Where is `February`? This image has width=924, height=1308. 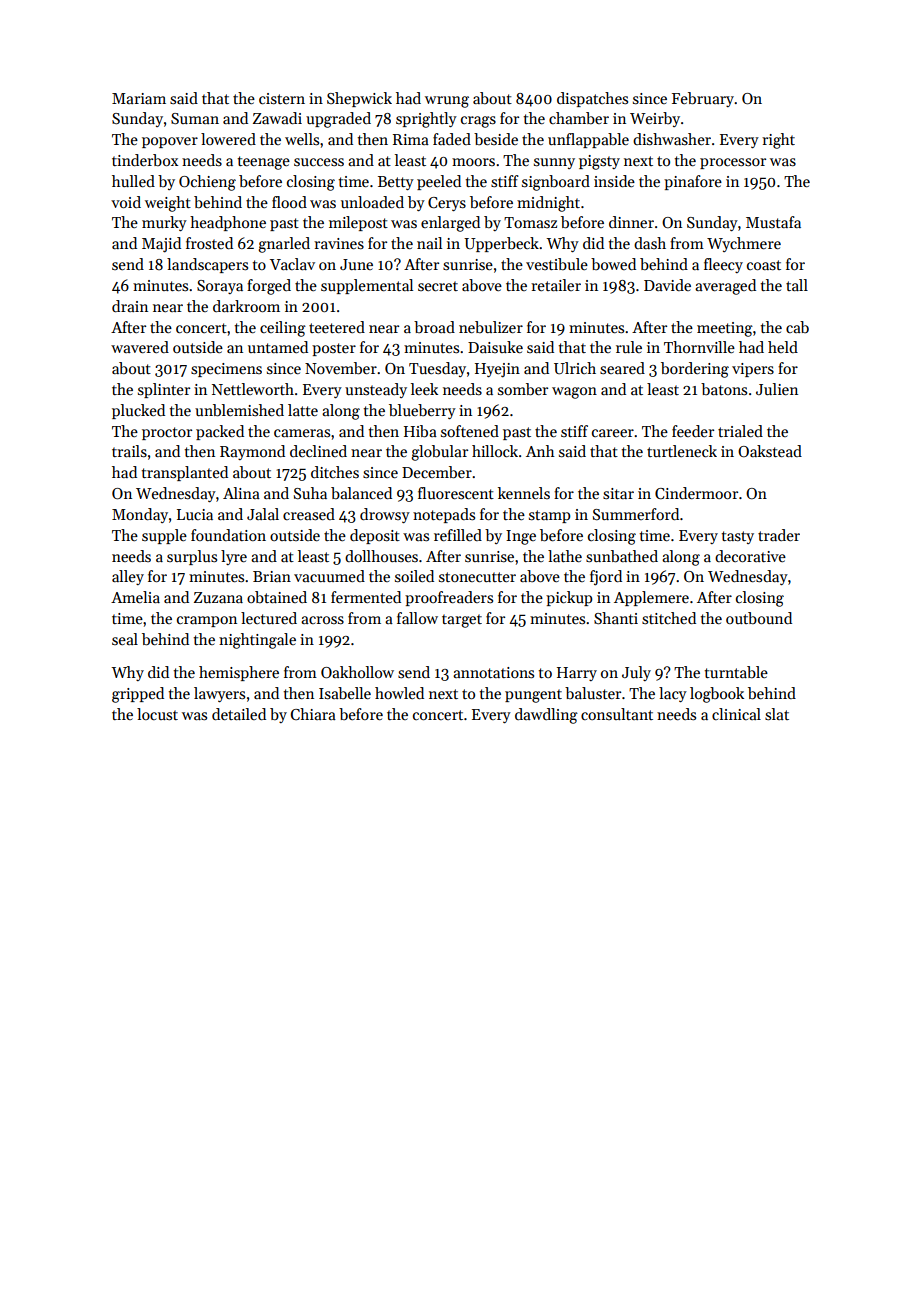 February is located at coordinates (703, 99).
